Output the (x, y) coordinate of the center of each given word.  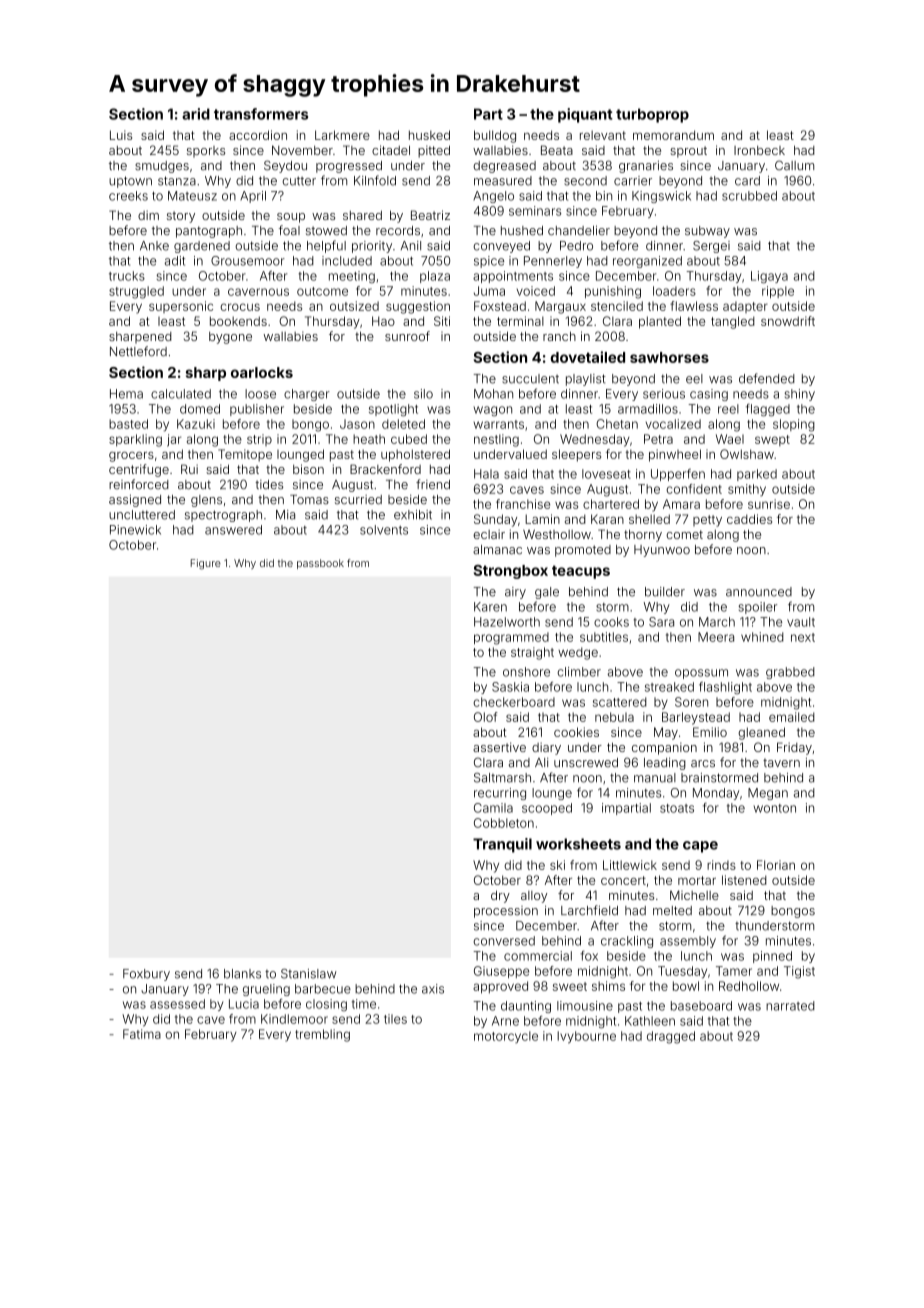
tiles (395, 1019)
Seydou (285, 166)
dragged (671, 1037)
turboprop (652, 115)
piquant (585, 115)
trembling (322, 1035)
